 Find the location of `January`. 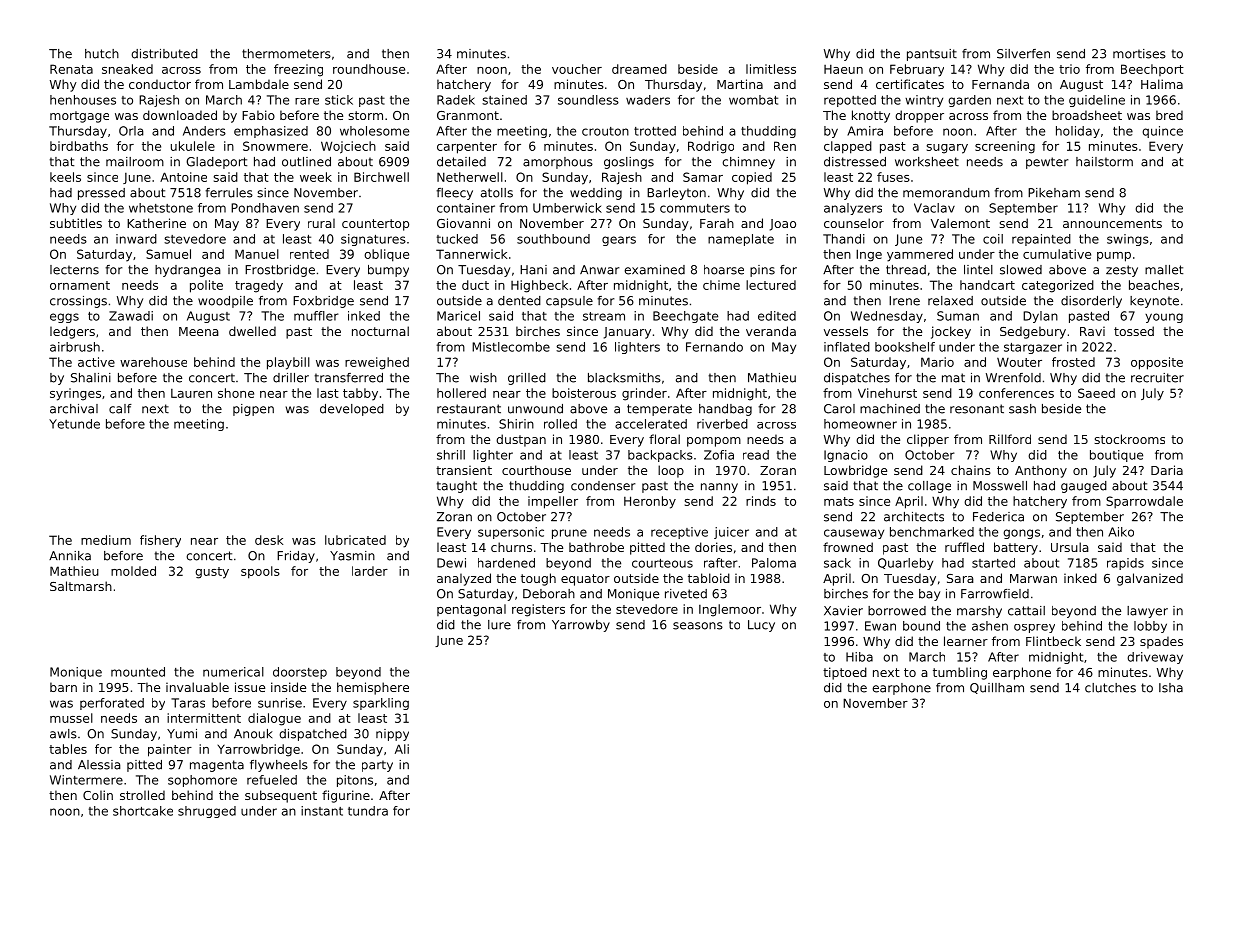

January is located at coordinates (627, 333).
